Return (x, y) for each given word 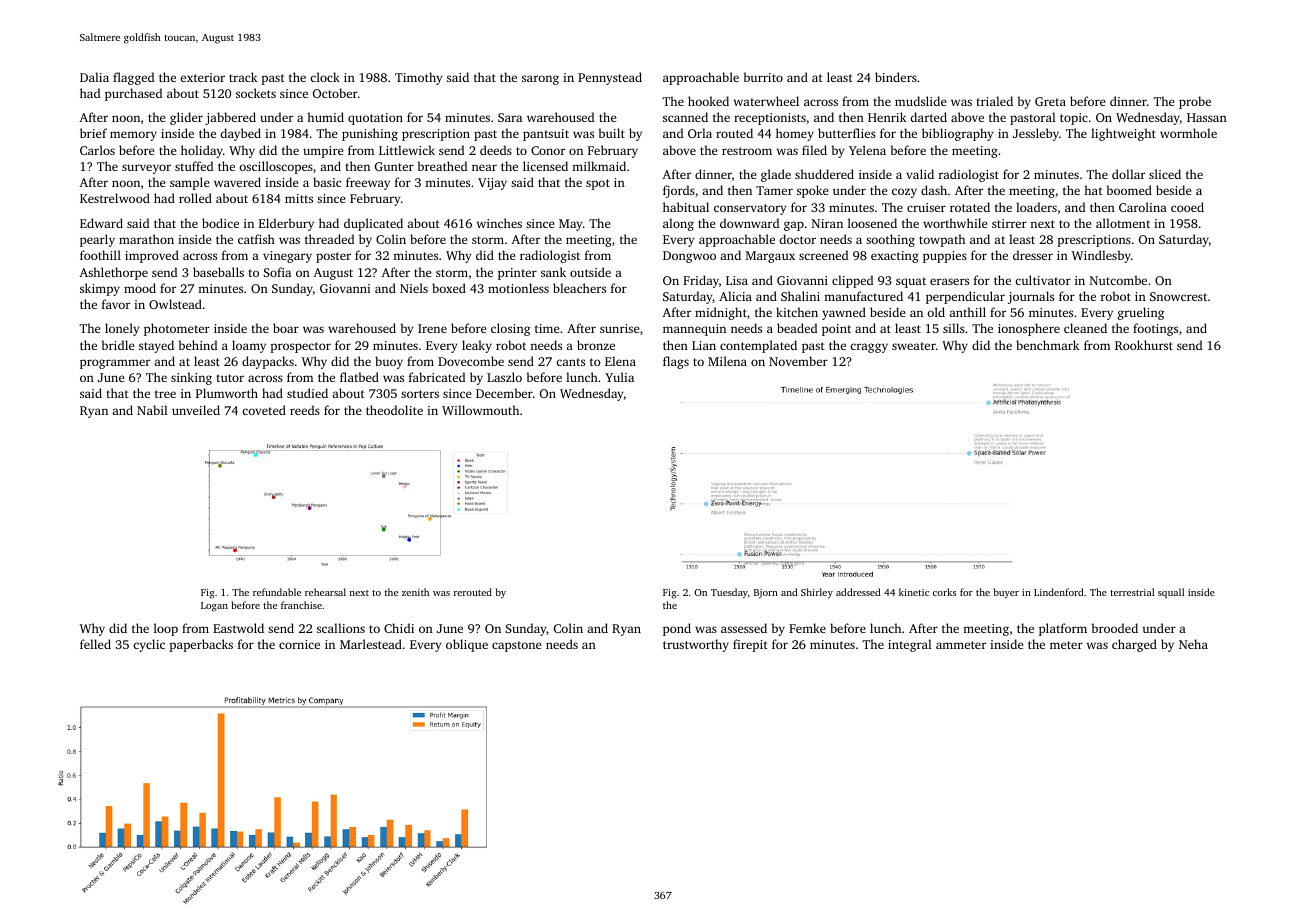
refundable (277, 592)
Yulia (619, 377)
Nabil (152, 410)
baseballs (218, 272)
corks (944, 592)
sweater (914, 346)
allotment (1123, 223)
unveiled (196, 410)
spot (598, 184)
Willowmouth (480, 410)
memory (133, 136)
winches (499, 223)
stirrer (1009, 223)
